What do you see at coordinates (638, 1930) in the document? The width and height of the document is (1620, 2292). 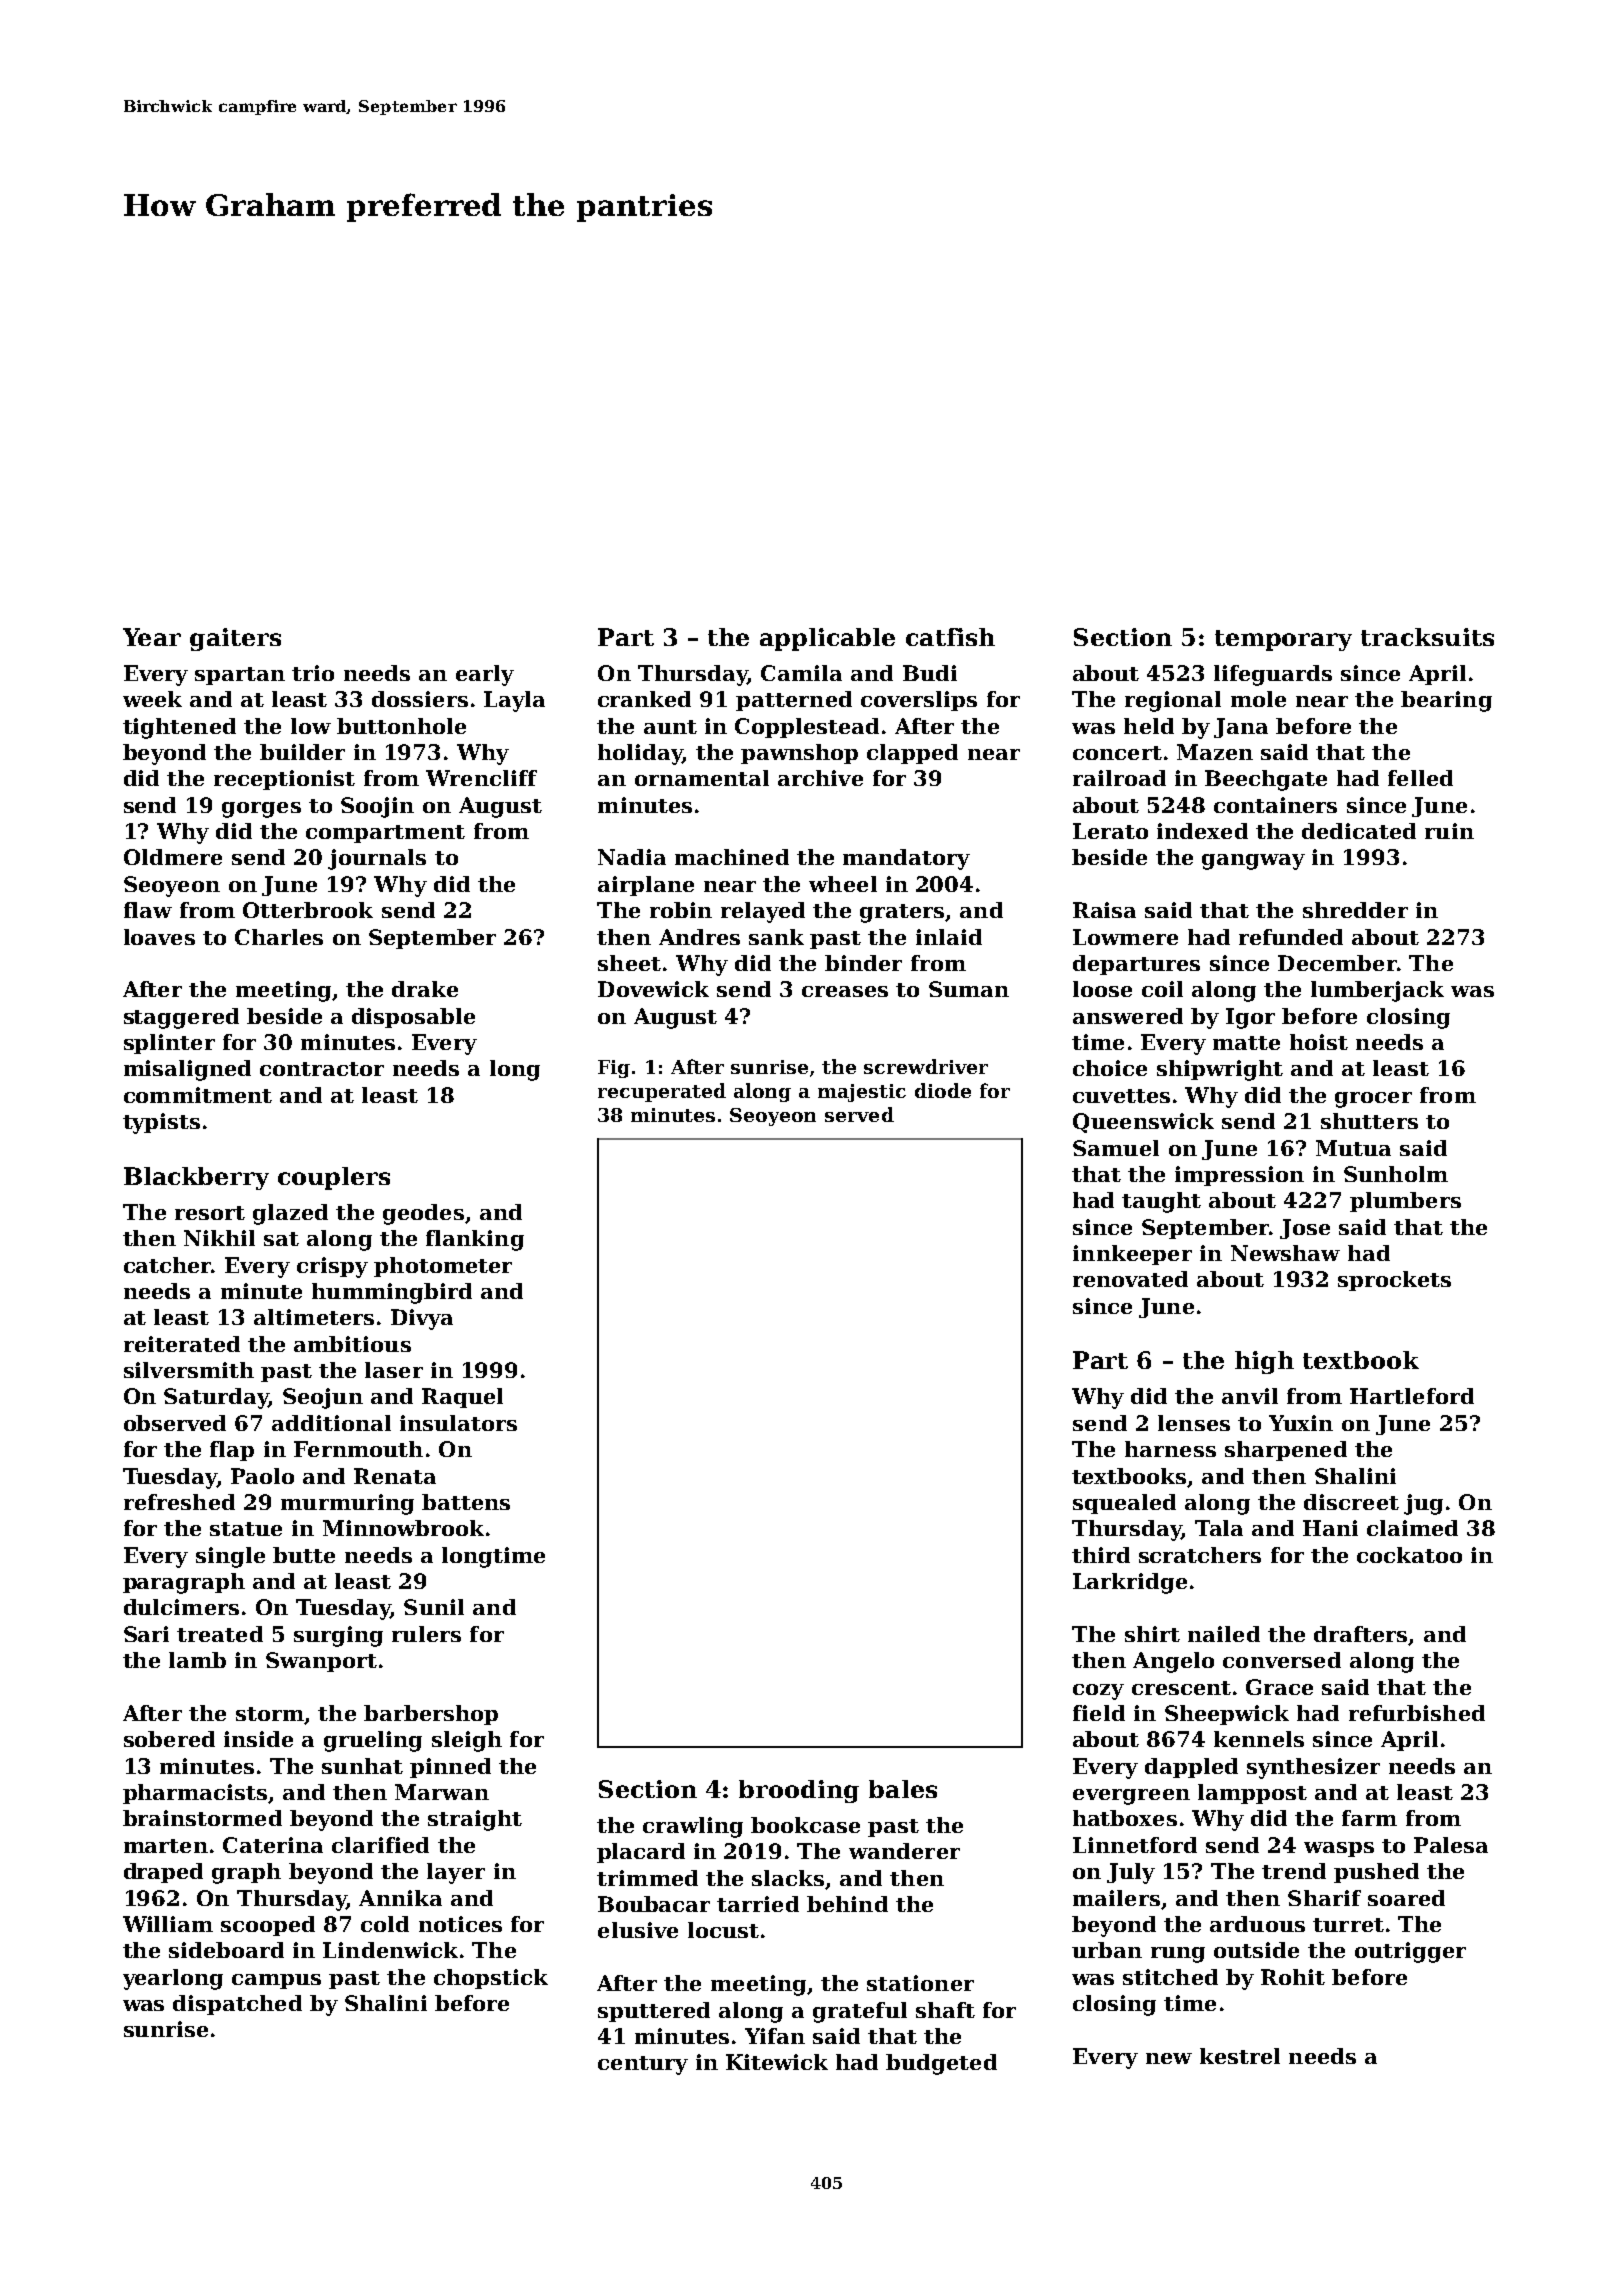 I see `elusive` at bounding box center [638, 1930].
